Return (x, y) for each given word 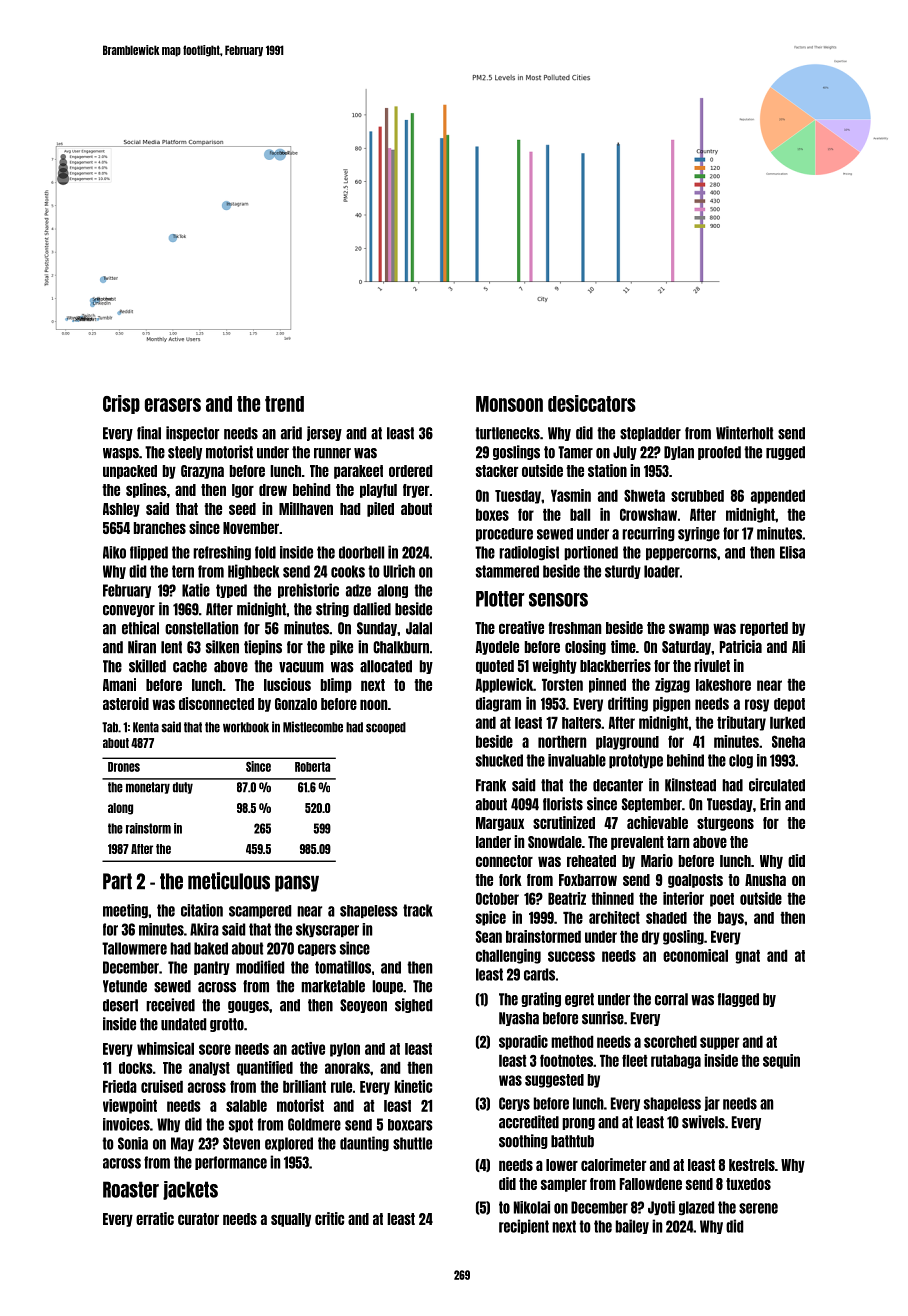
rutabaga (676, 1062)
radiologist (529, 553)
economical (695, 955)
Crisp (121, 404)
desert (120, 1005)
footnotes (566, 1060)
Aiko (114, 552)
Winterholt (744, 433)
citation (202, 910)
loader (662, 571)
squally (291, 1220)
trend (284, 404)
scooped (386, 728)
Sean (489, 936)
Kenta (146, 727)
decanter (618, 785)
